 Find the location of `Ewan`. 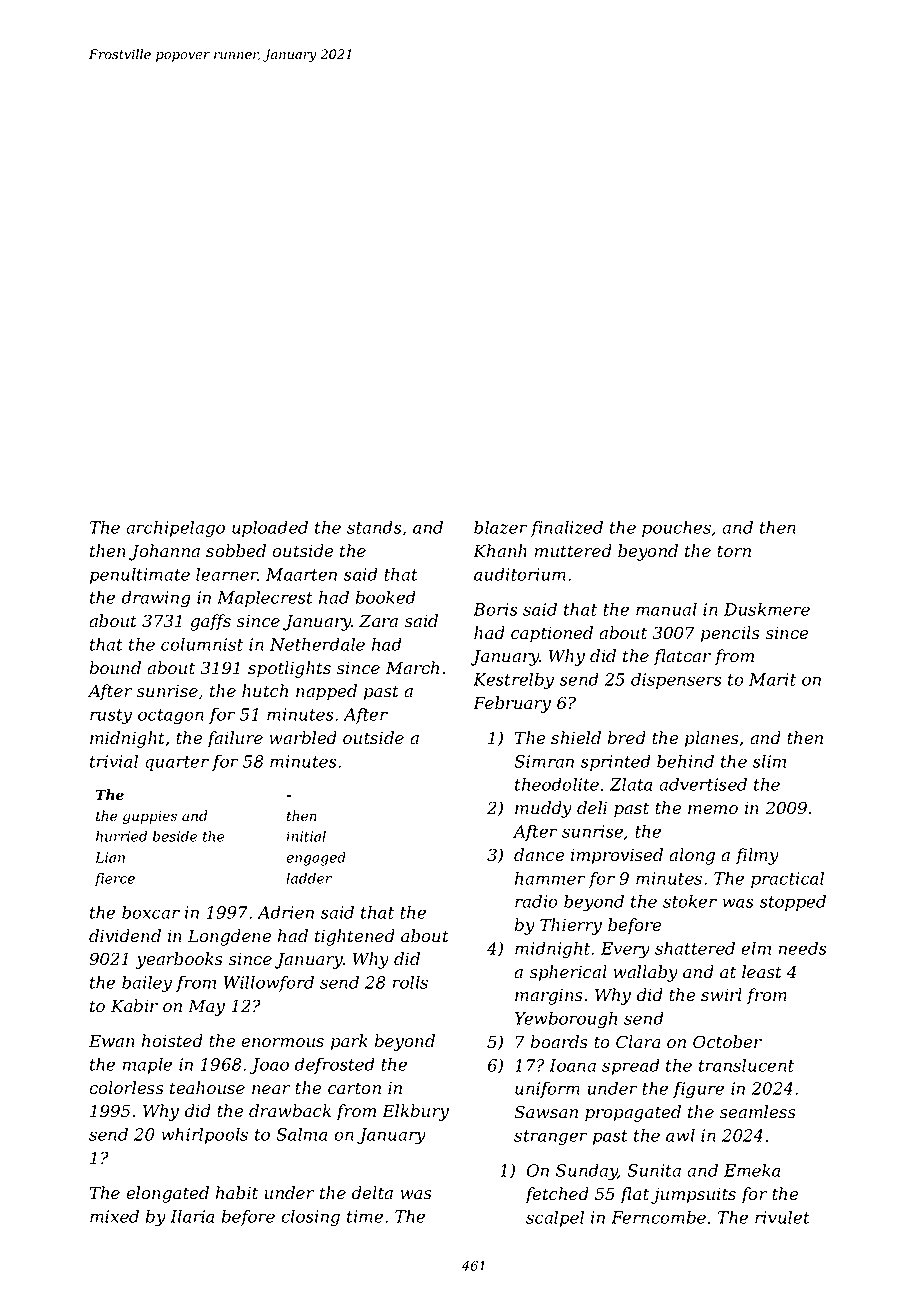

Ewan is located at coordinates (112, 1041).
